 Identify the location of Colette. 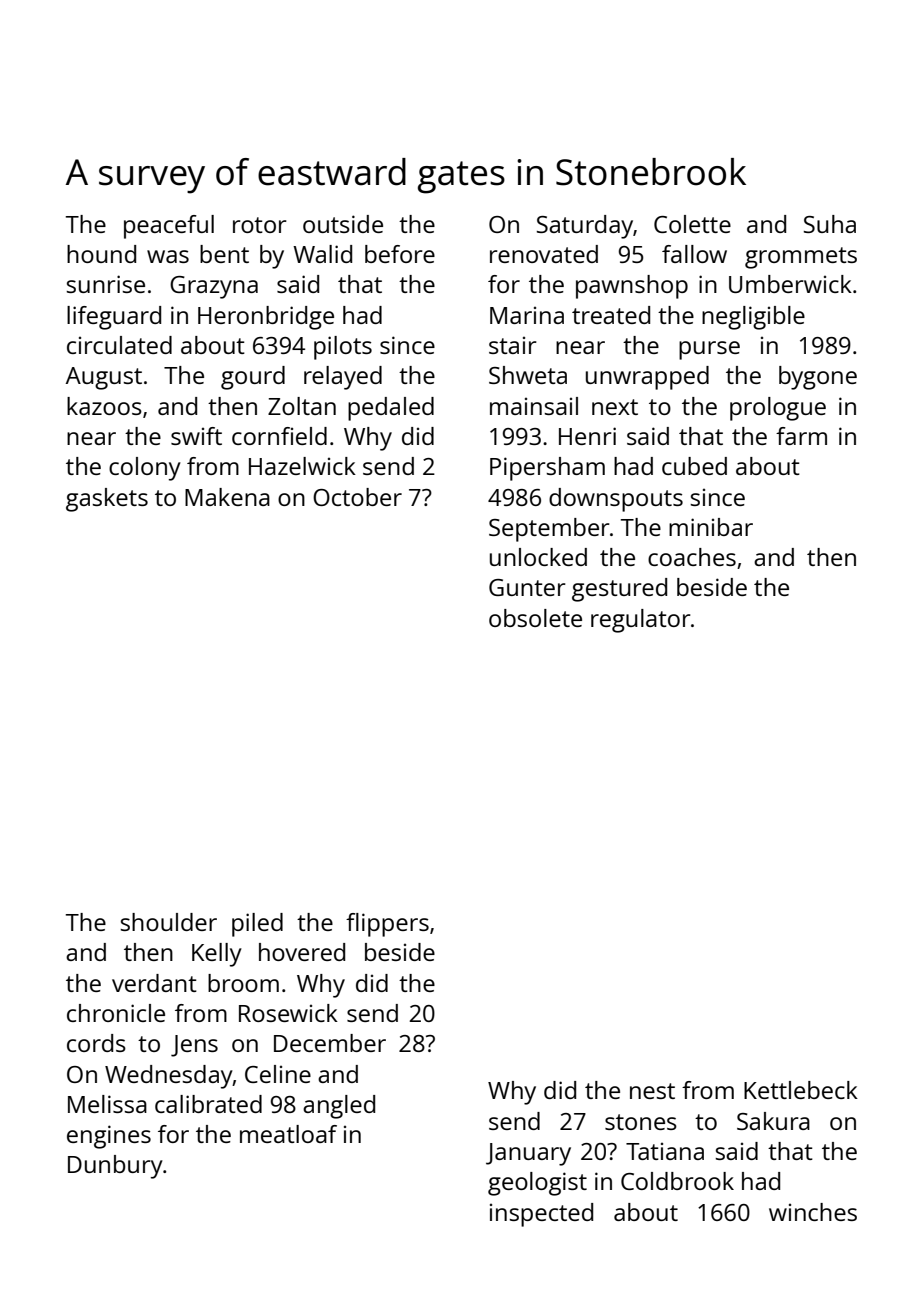
(692, 224).
